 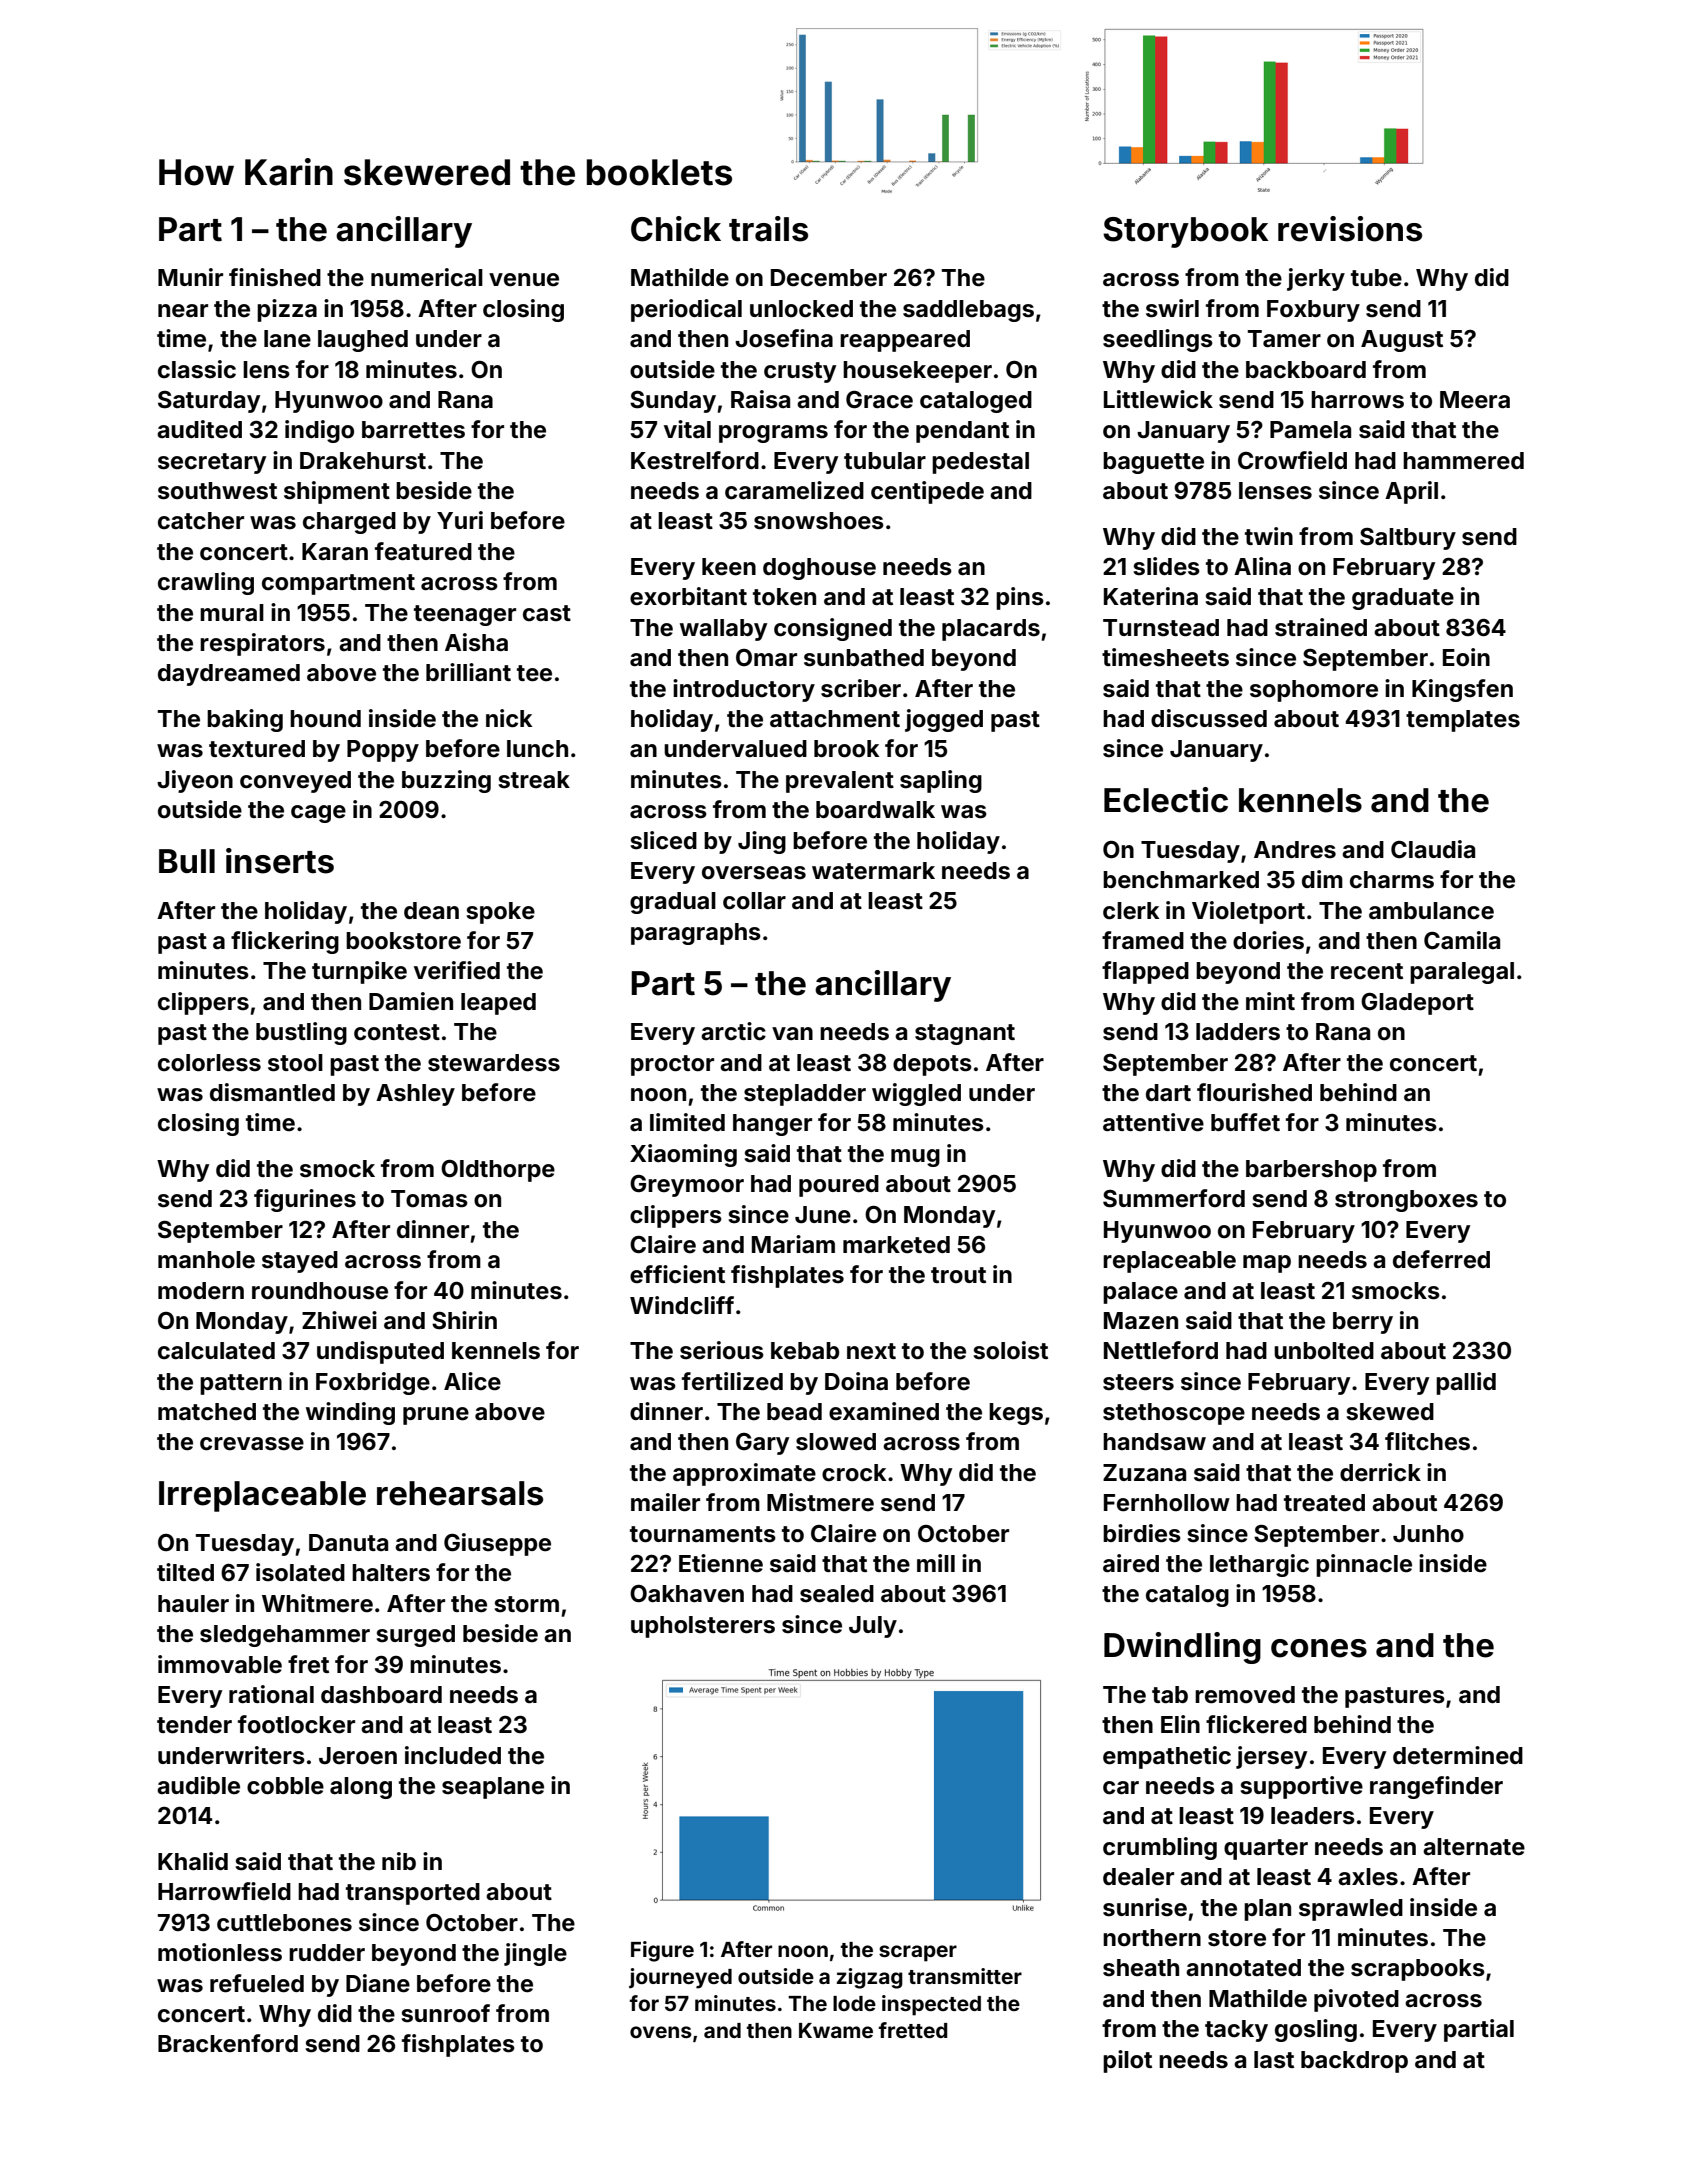 What do you see at coordinates (228, 2043) in the image?
I see `Brackenford` at bounding box center [228, 2043].
